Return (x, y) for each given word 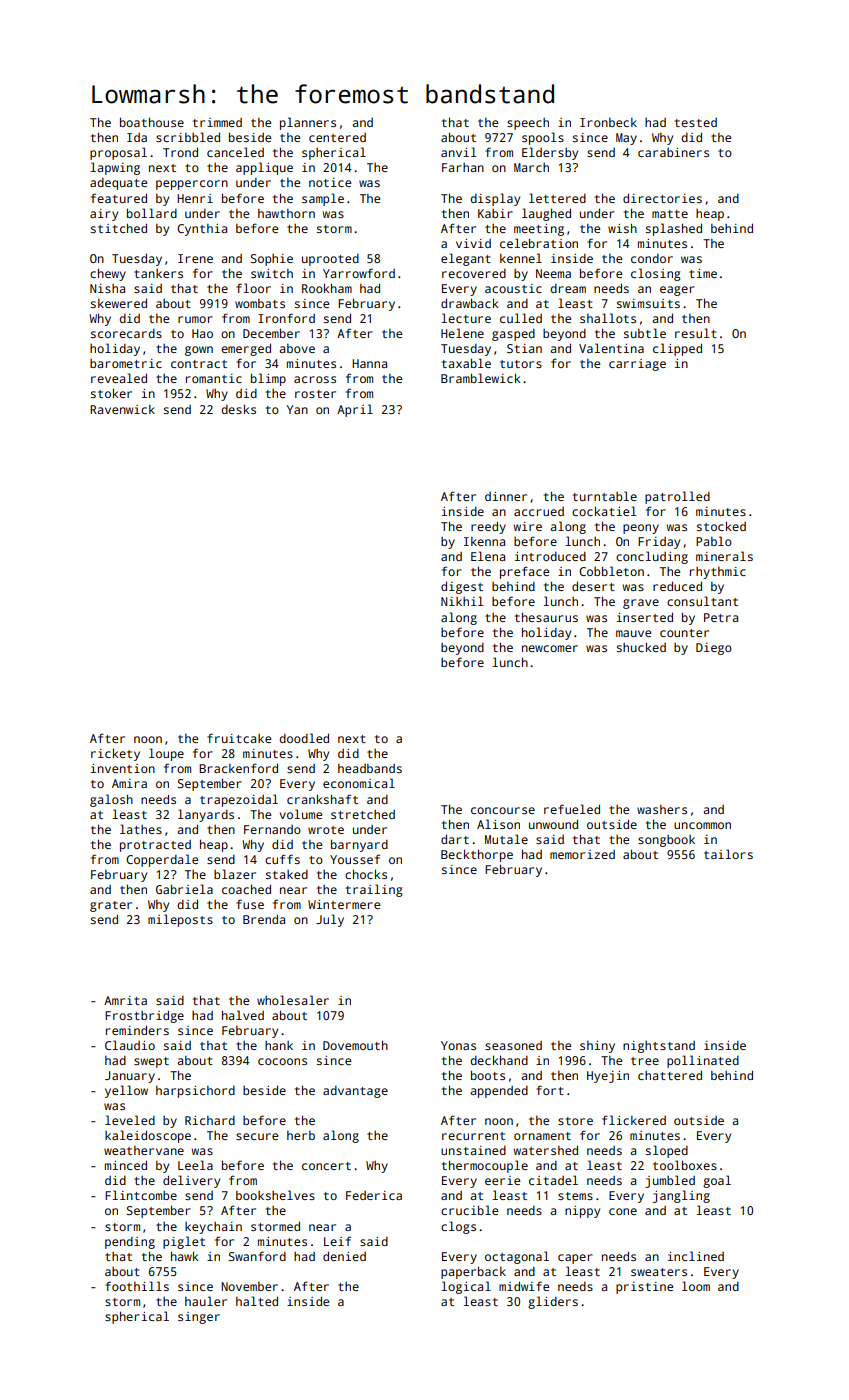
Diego (714, 649)
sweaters (659, 1272)
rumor (195, 319)
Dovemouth (355, 1045)
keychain (213, 1228)
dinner (506, 496)
